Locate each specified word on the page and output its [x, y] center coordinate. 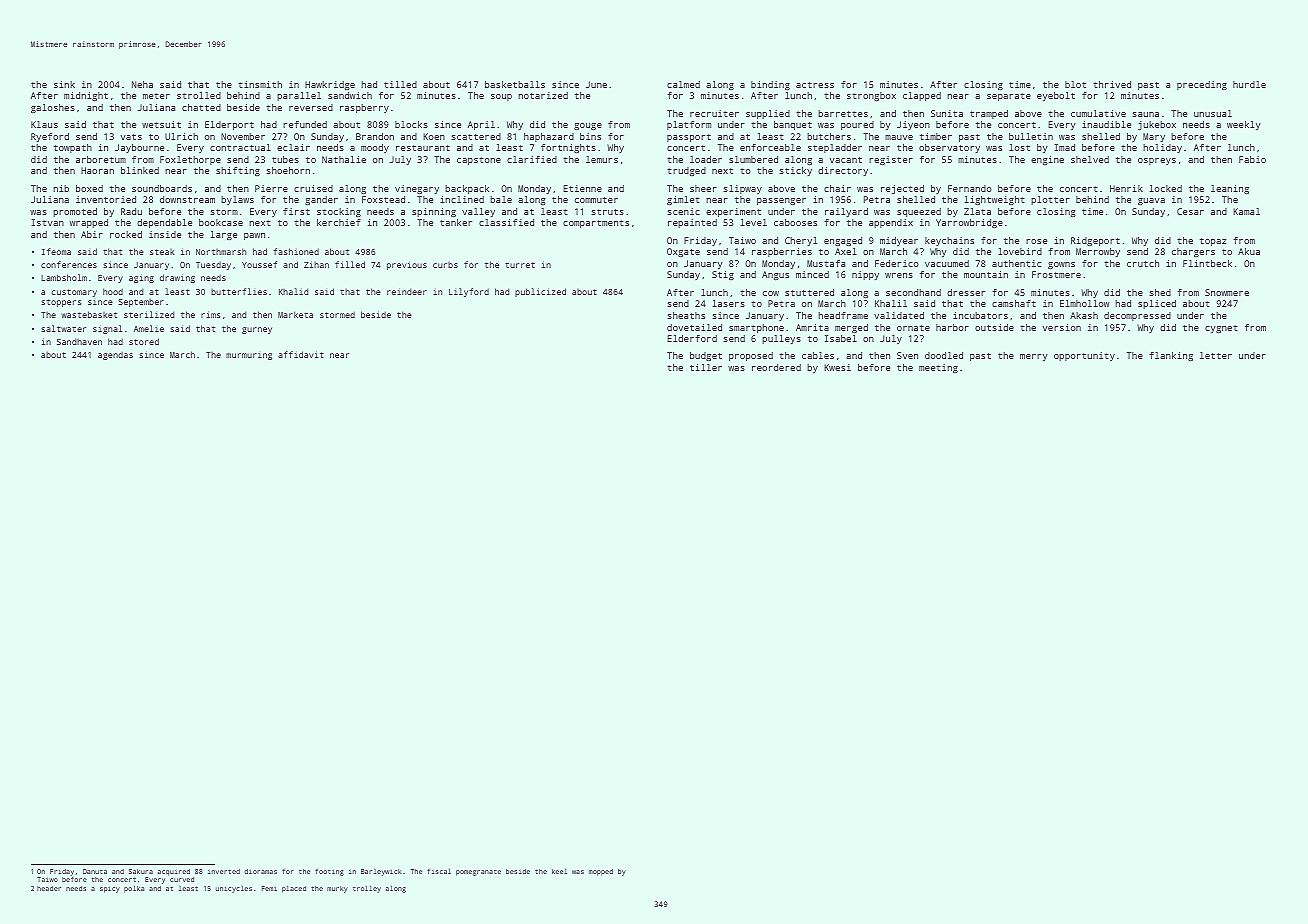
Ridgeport [1095, 241]
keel [559, 871]
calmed [683, 84]
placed [294, 889]
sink [64, 84]
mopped [601, 872]
